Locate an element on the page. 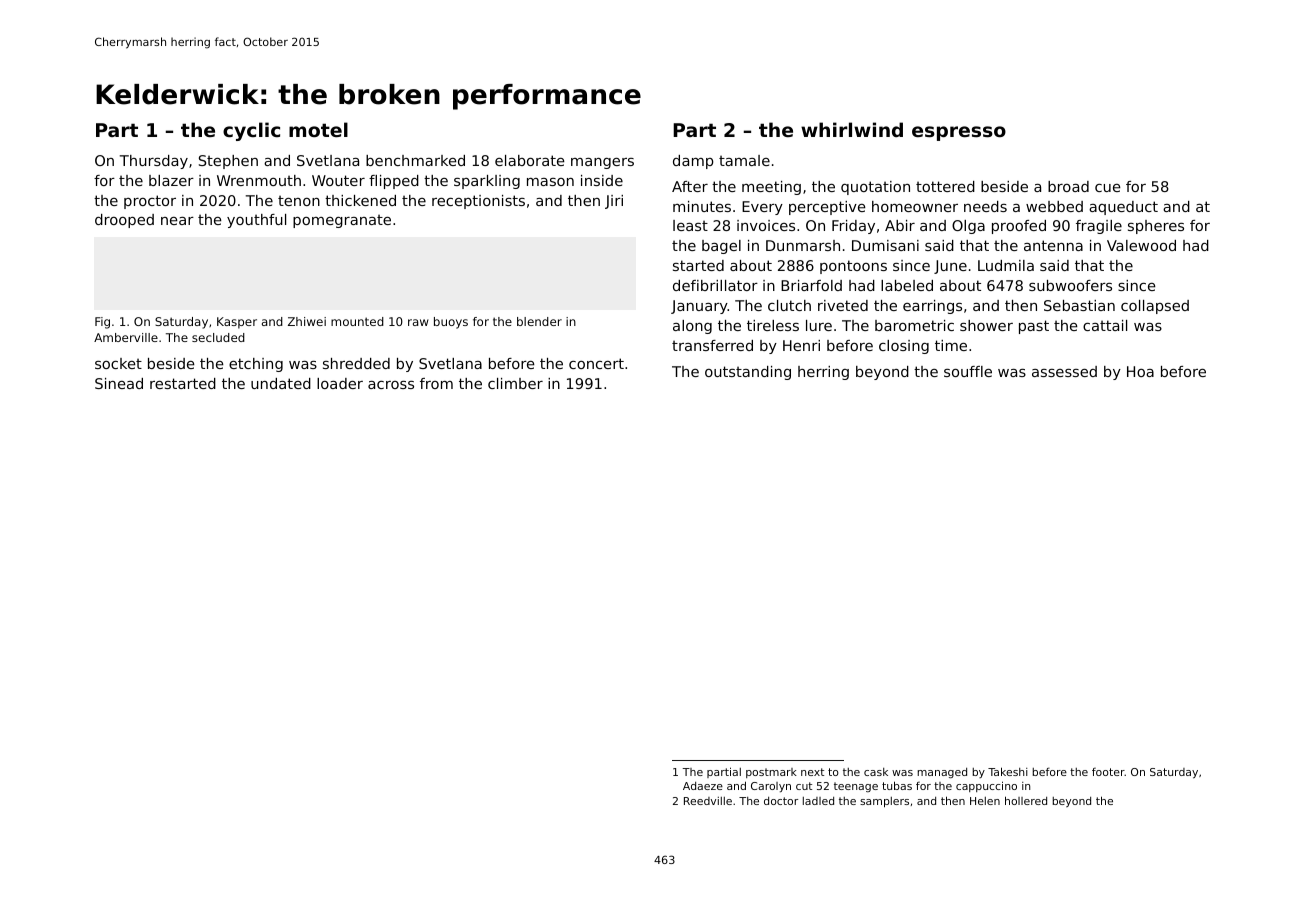 The image size is (1308, 924). assessed is located at coordinates (1064, 371).
